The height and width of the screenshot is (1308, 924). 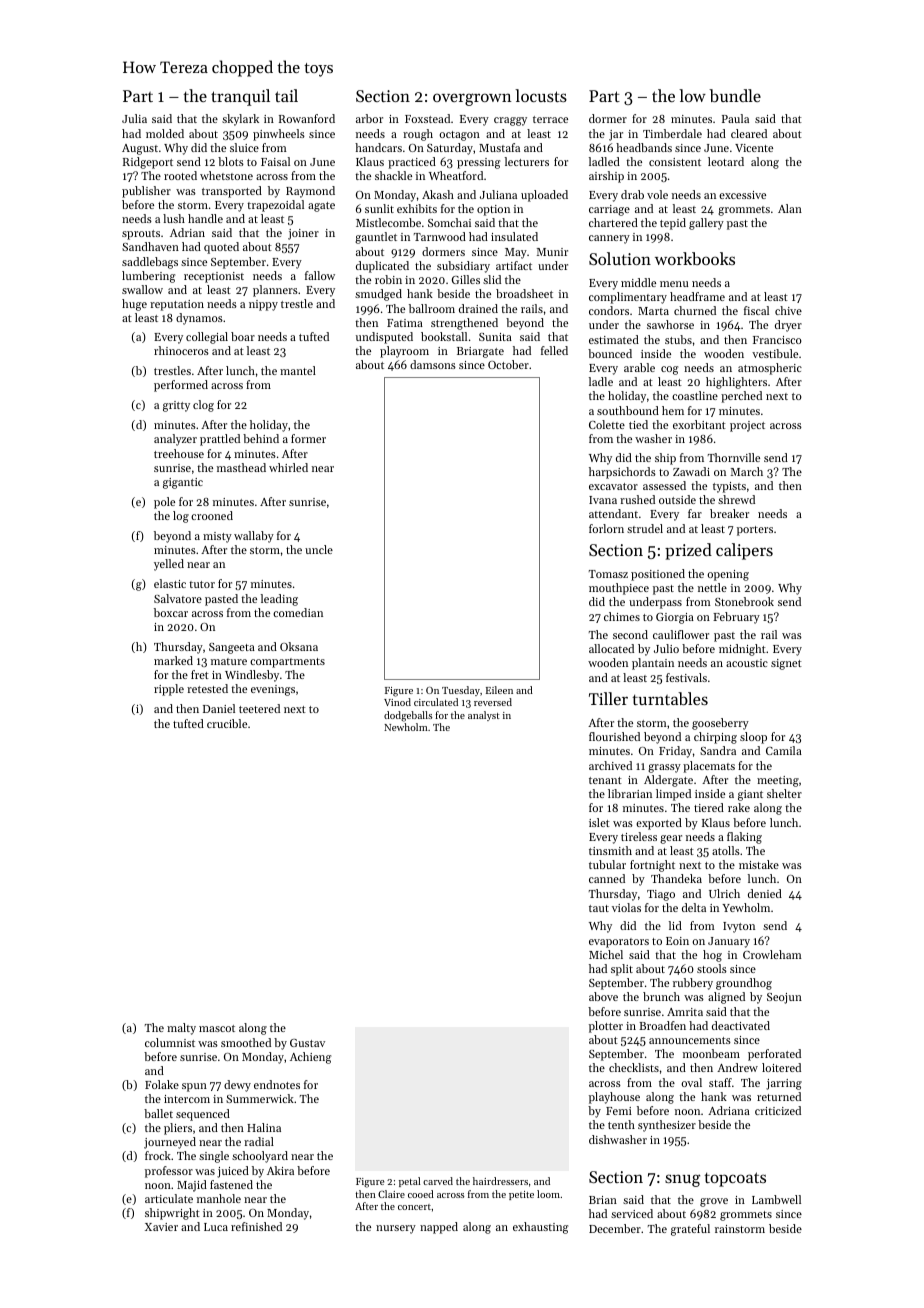 What do you see at coordinates (161, 1227) in the screenshot?
I see `Xavier` at bounding box center [161, 1227].
